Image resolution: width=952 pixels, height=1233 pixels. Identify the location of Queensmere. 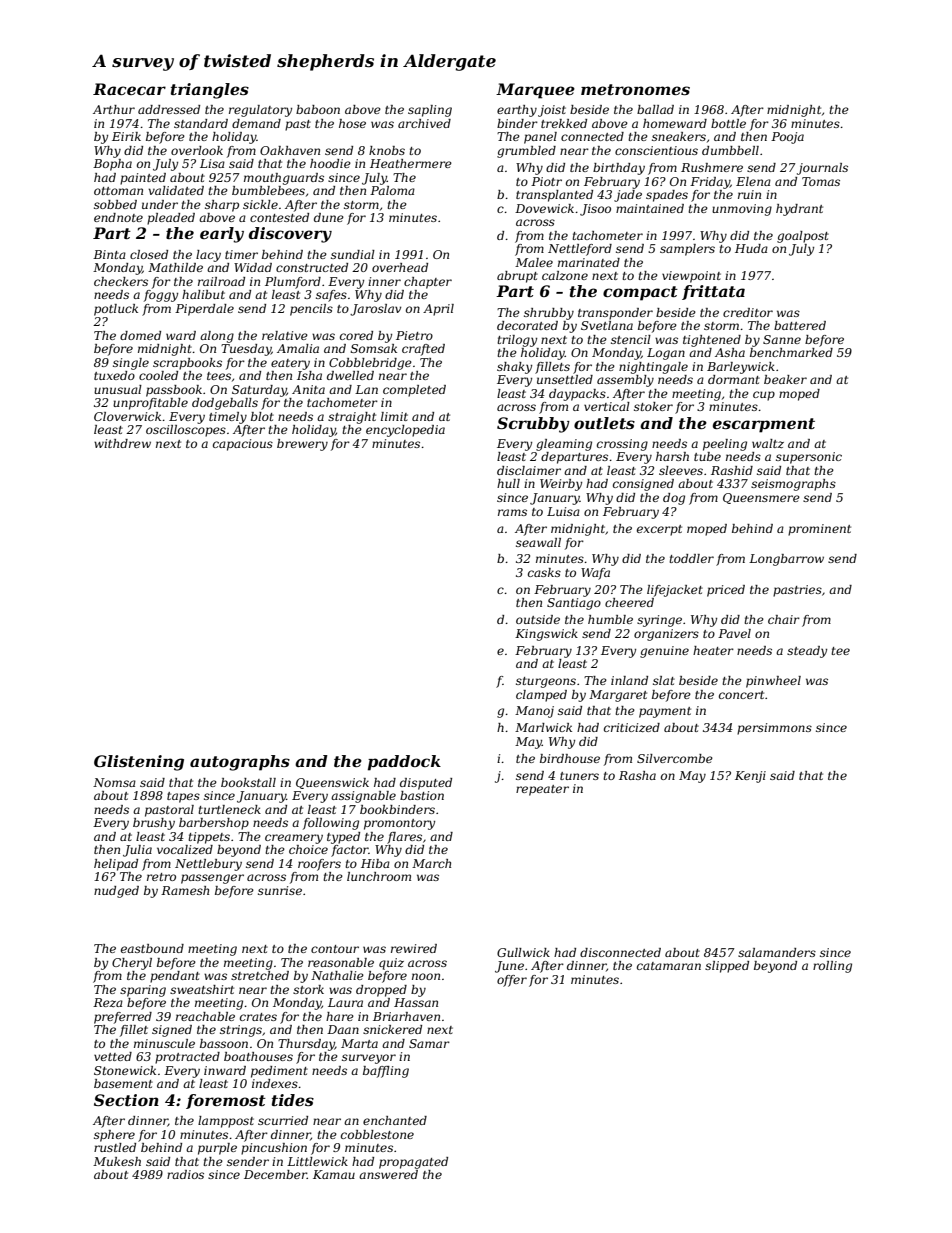
(761, 498).
